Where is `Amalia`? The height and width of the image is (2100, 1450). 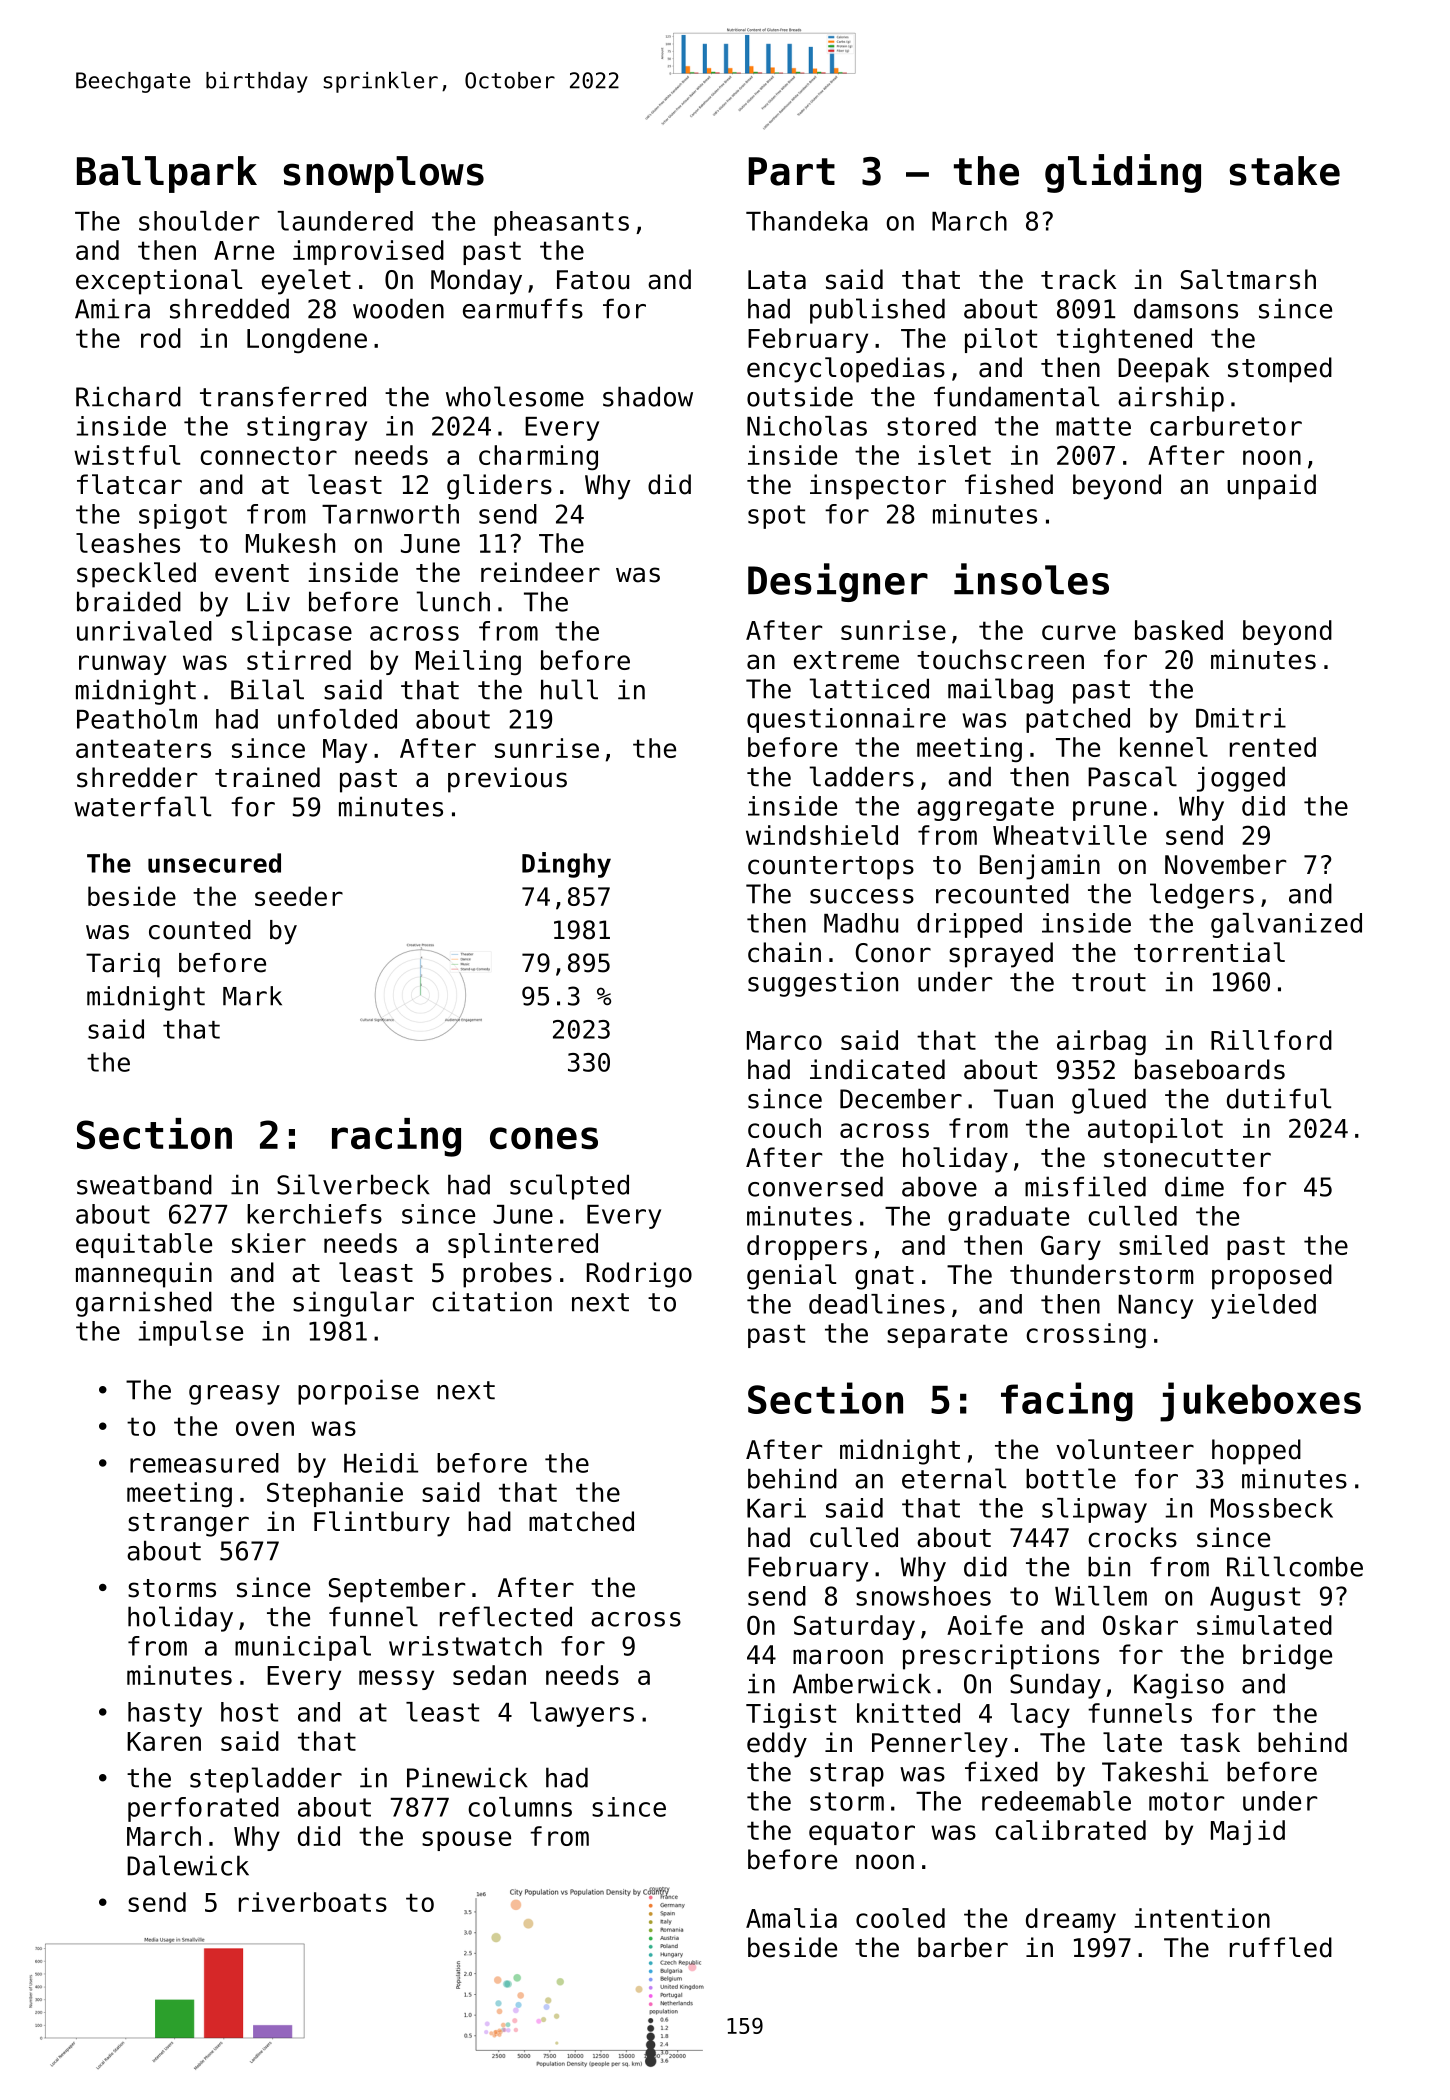 Amalia is located at coordinates (791, 1918).
